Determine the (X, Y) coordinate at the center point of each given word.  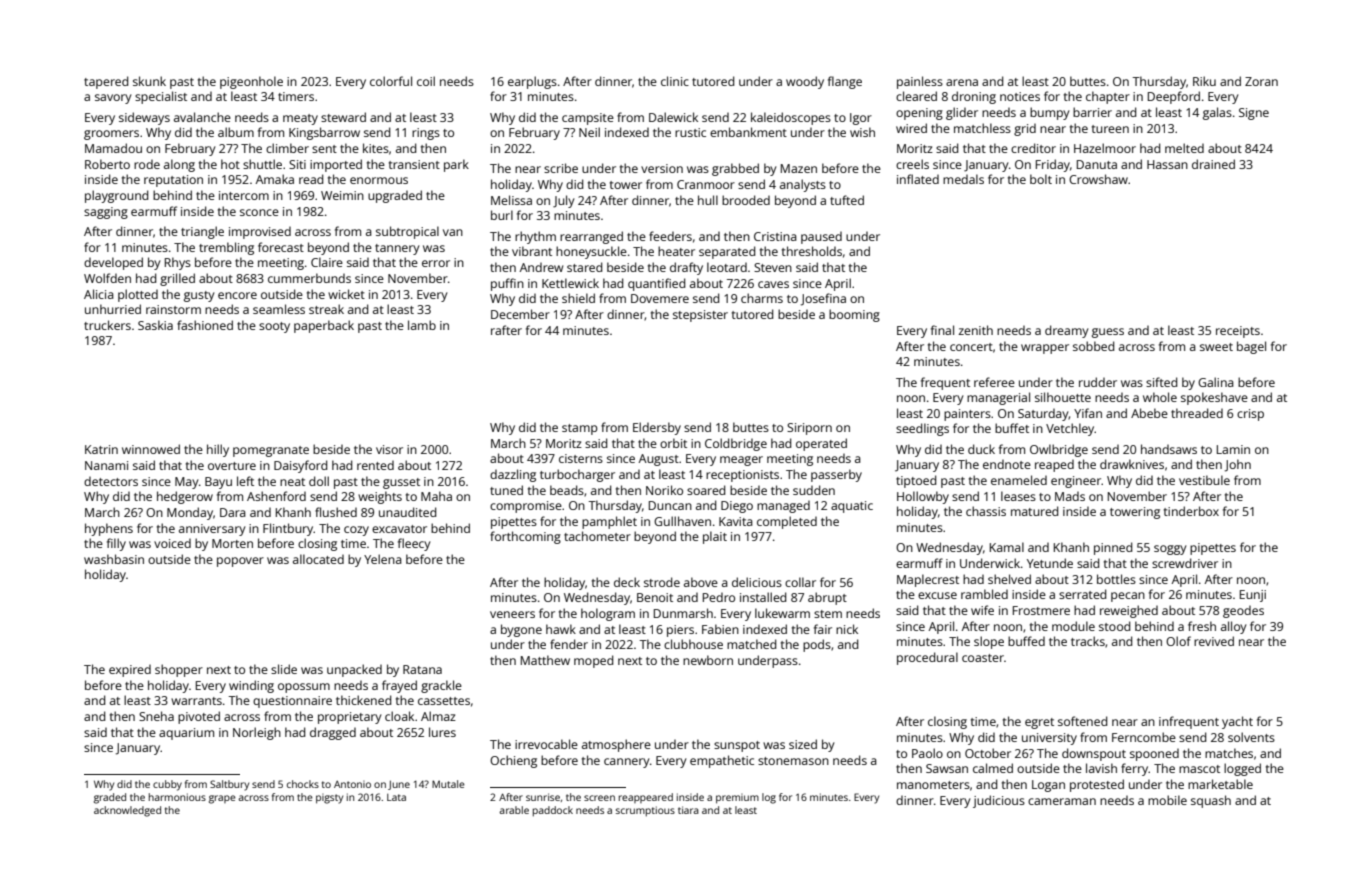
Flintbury (288, 529)
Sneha (156, 716)
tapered (106, 82)
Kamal (1007, 547)
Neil (589, 132)
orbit (673, 443)
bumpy (1050, 113)
